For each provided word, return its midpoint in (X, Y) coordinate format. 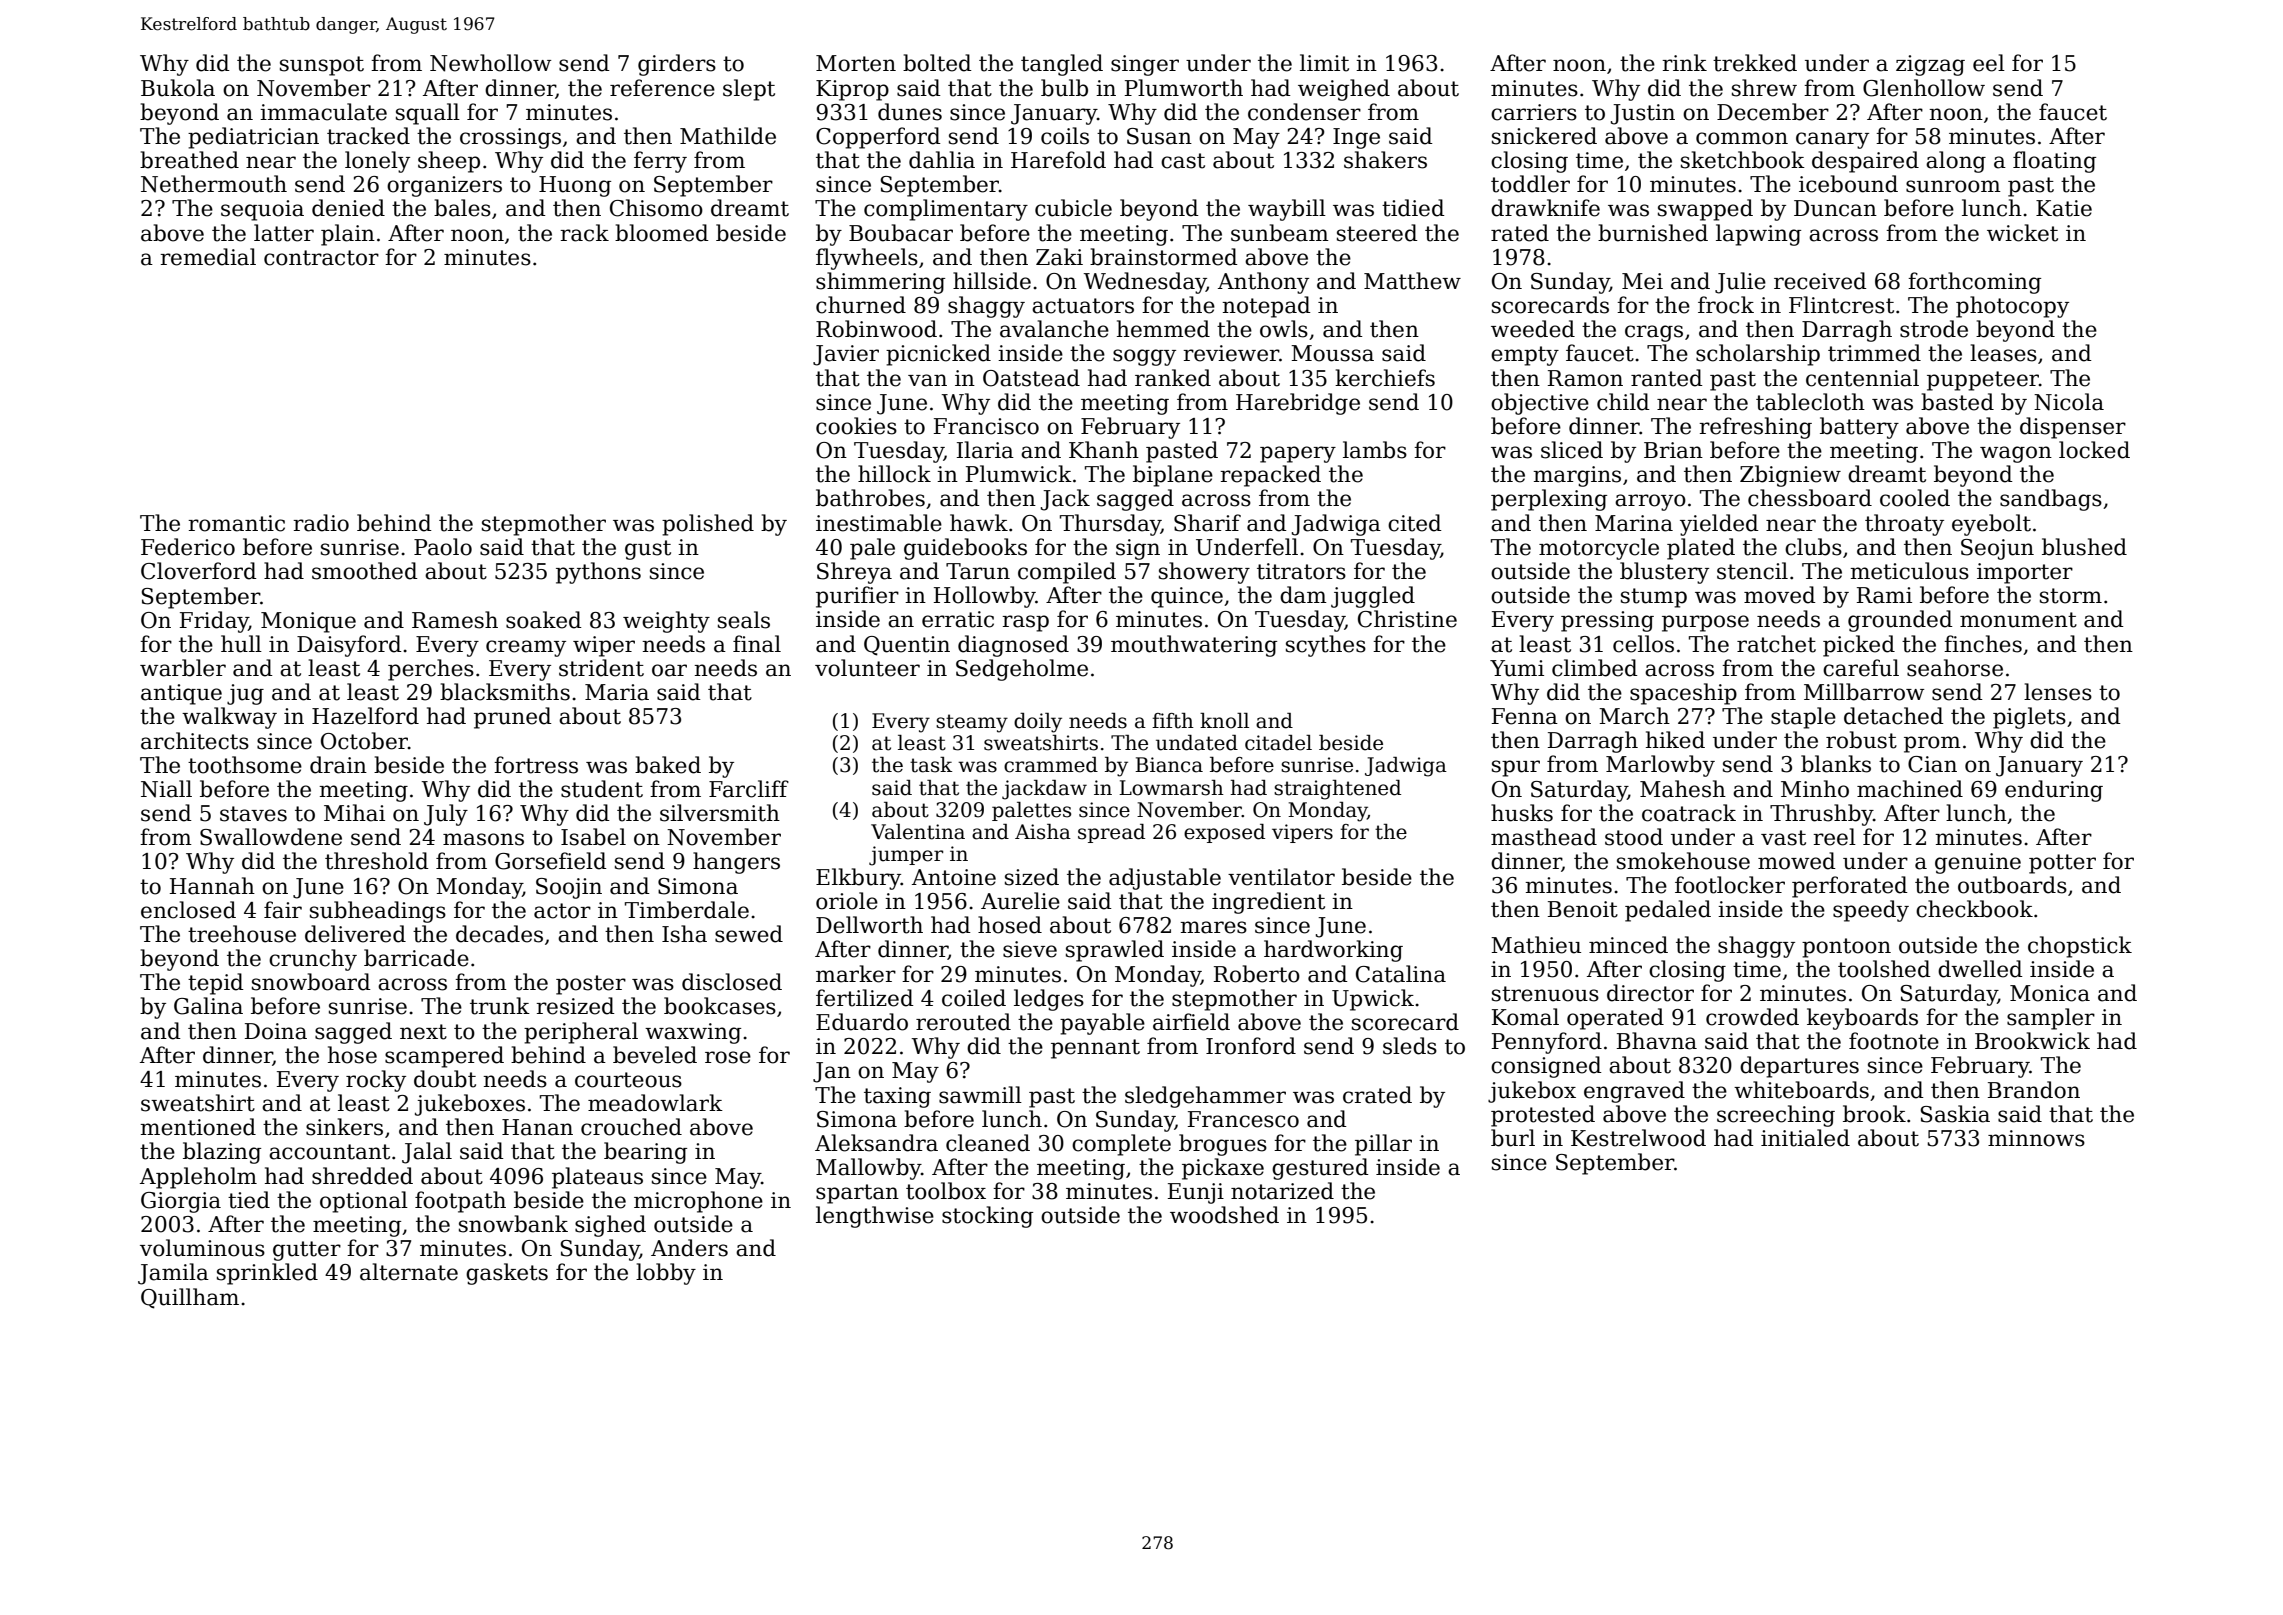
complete (1121, 1145)
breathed (189, 160)
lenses (2058, 692)
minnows (2036, 1138)
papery (1298, 454)
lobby (666, 1274)
